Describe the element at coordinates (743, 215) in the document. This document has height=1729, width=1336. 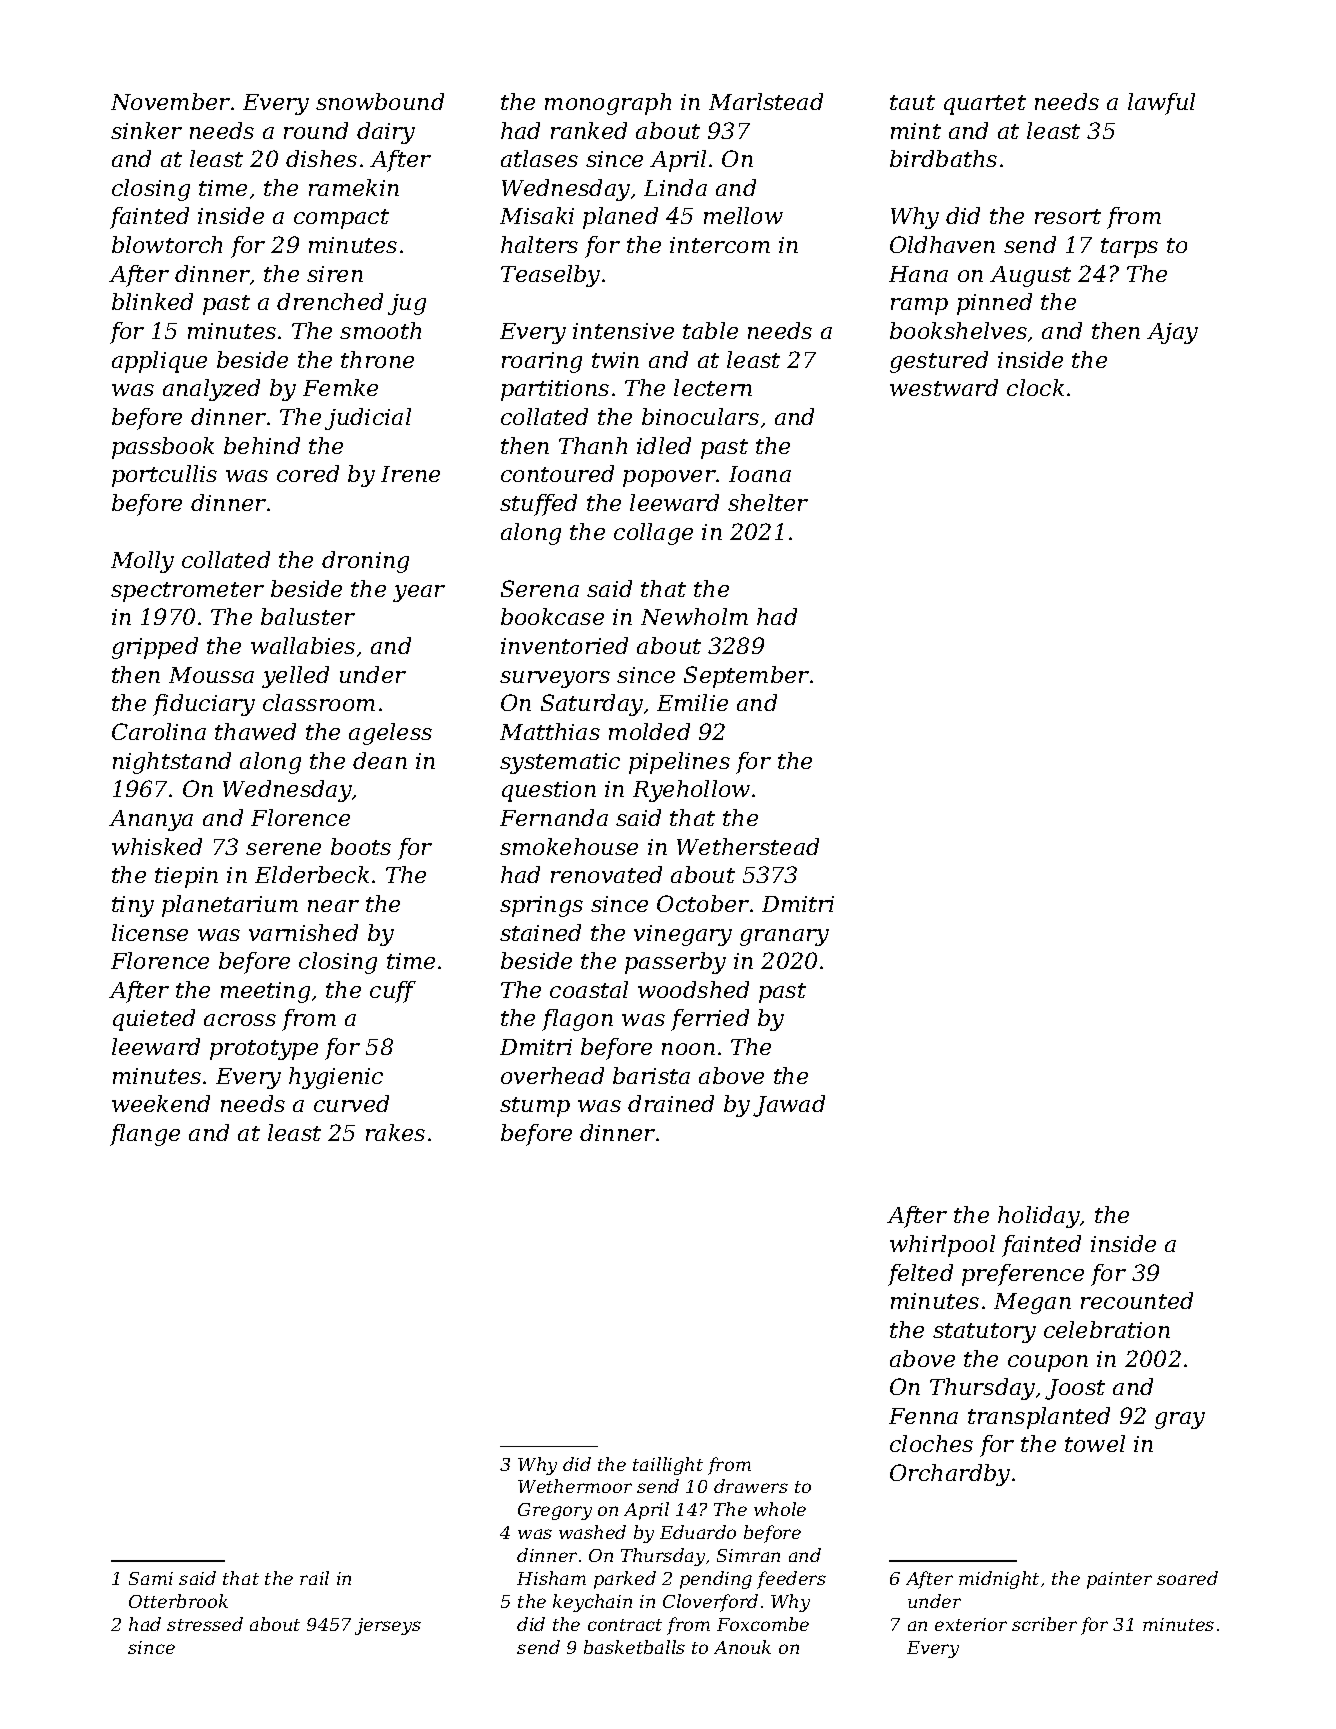
I see `mellow` at that location.
